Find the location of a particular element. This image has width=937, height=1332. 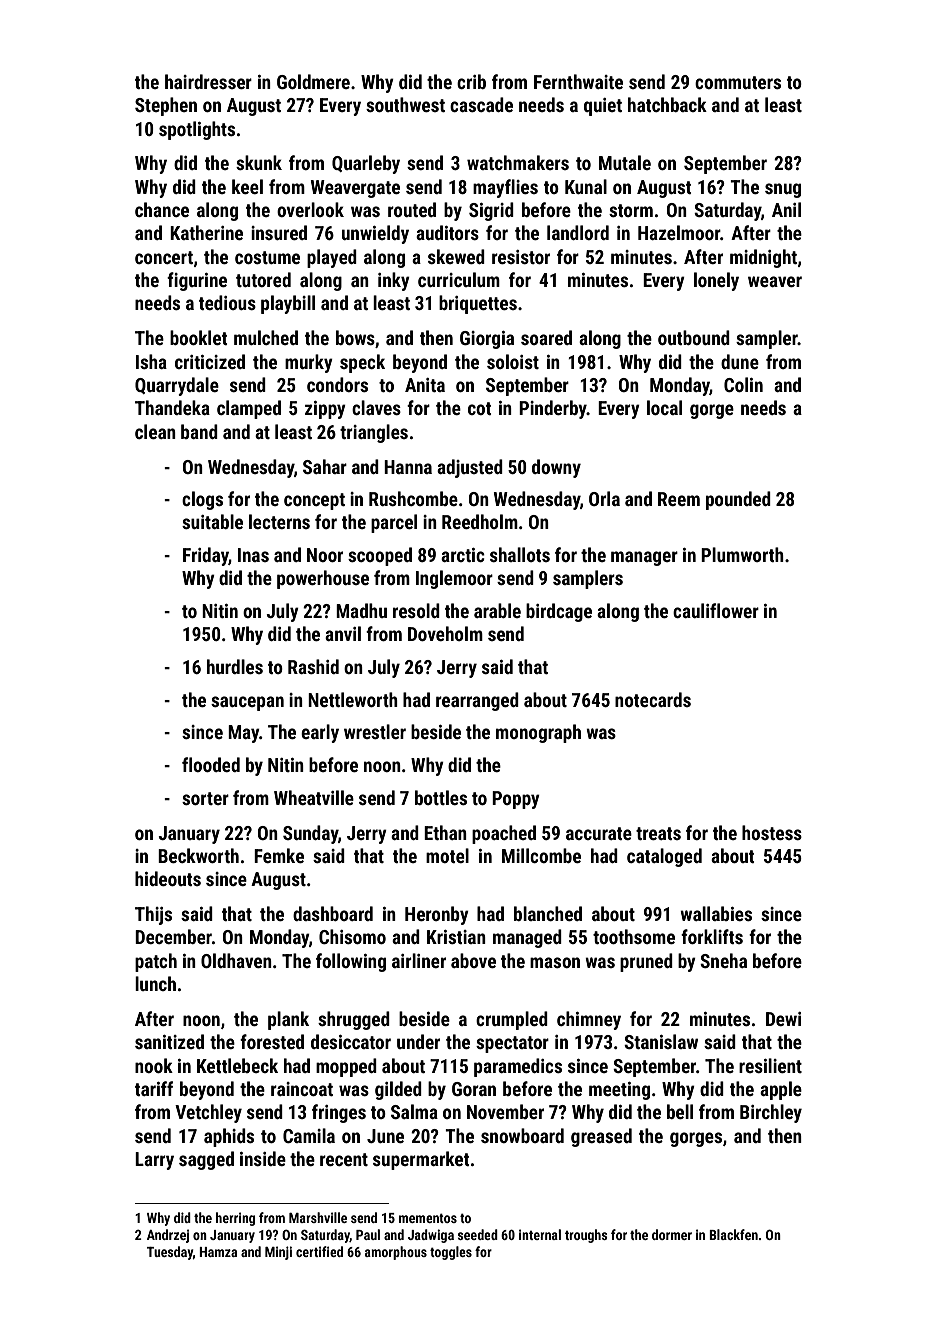

mayflies is located at coordinates (505, 188).
